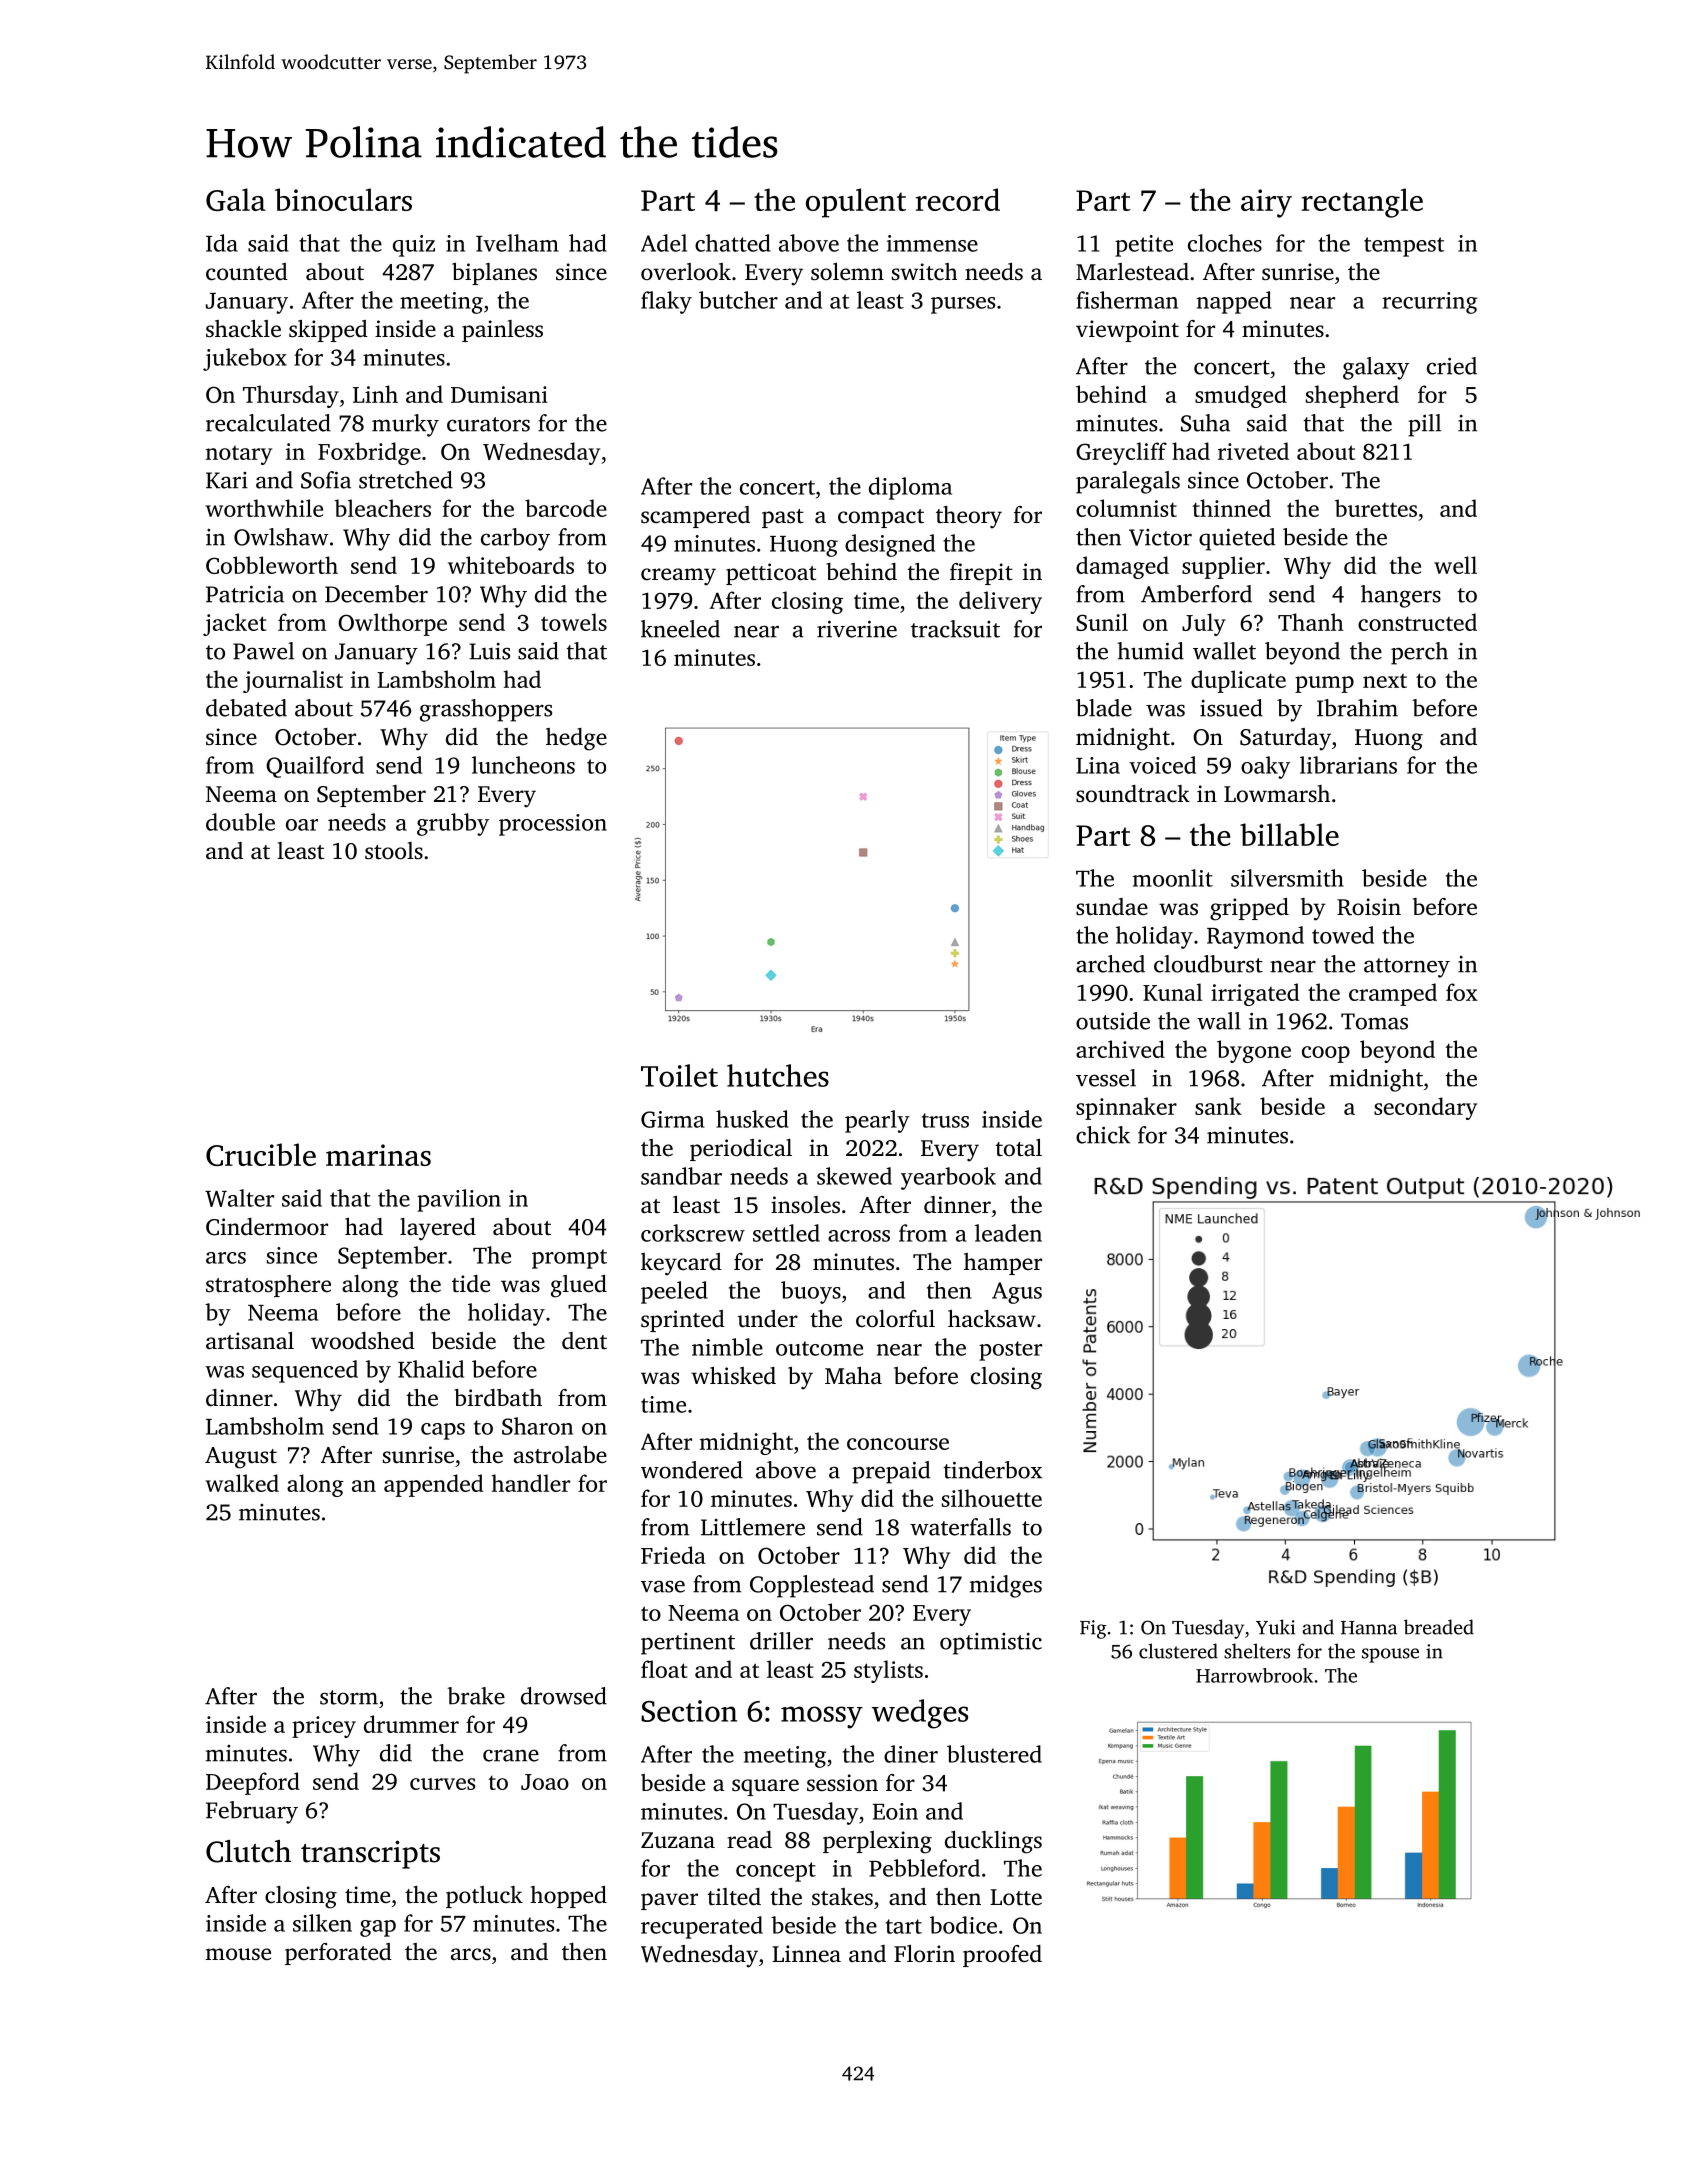  I want to click on procession, so click(553, 825).
